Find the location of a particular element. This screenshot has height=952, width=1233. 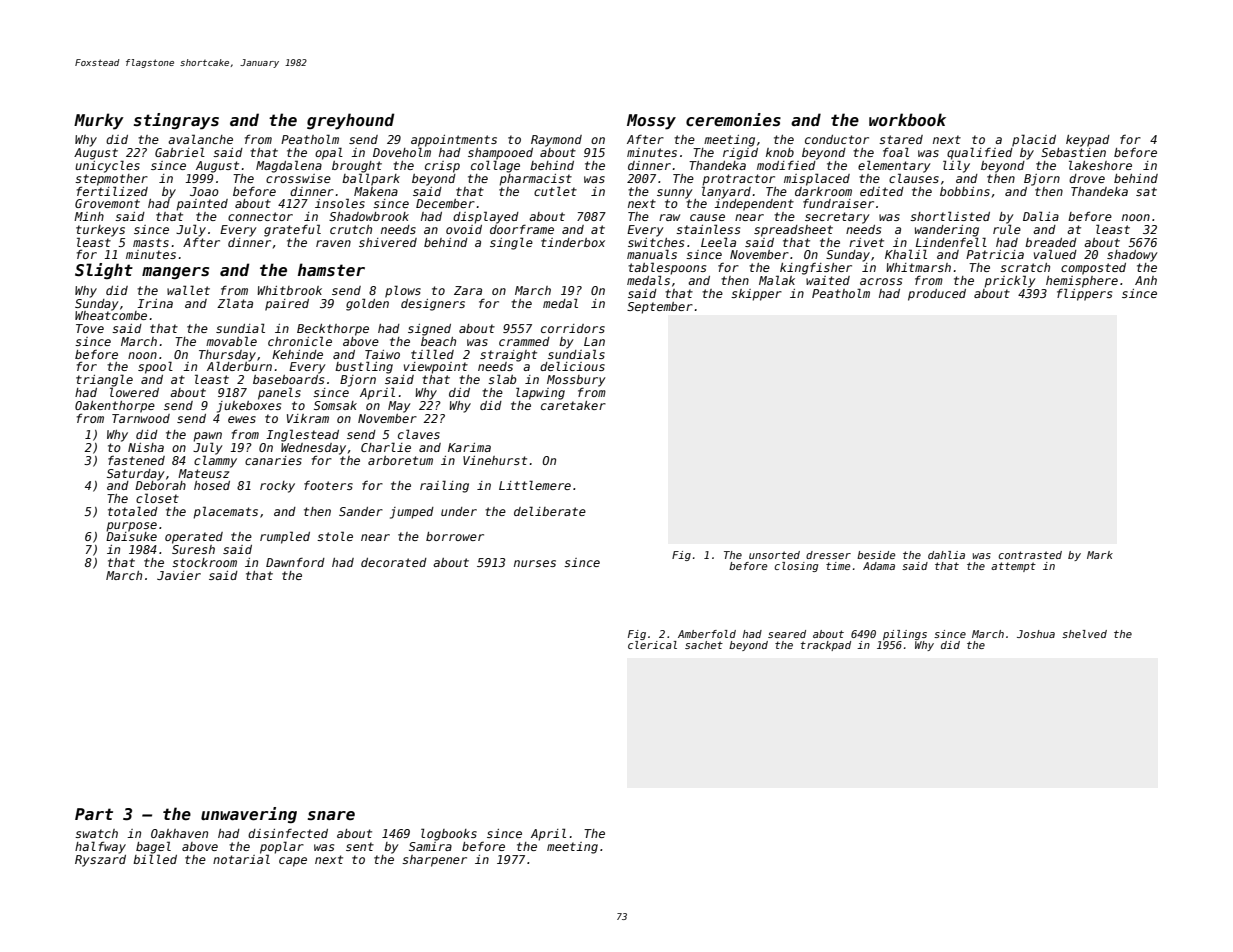

clerical is located at coordinates (652, 645).
